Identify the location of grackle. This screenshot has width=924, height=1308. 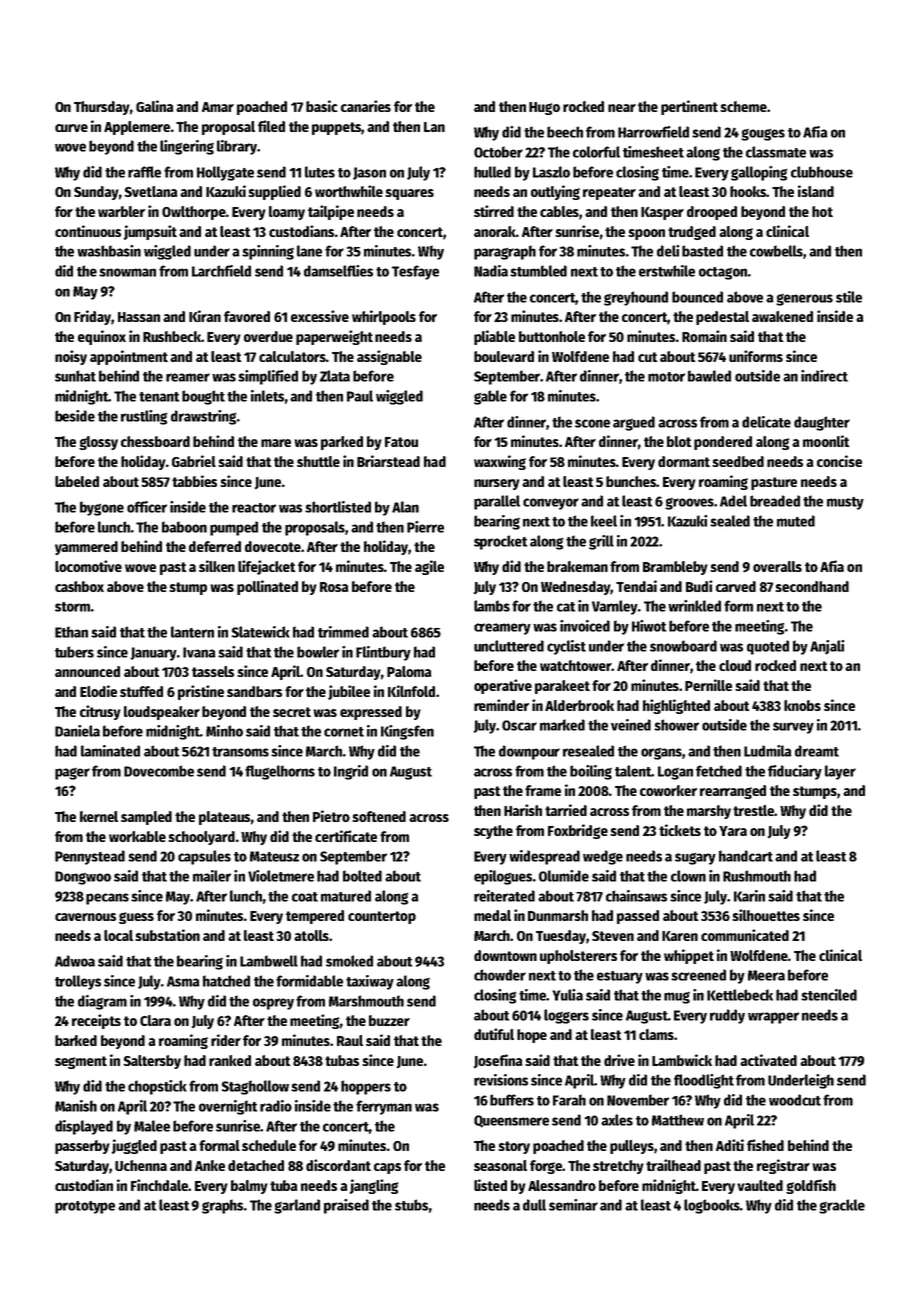
(842, 1206).
